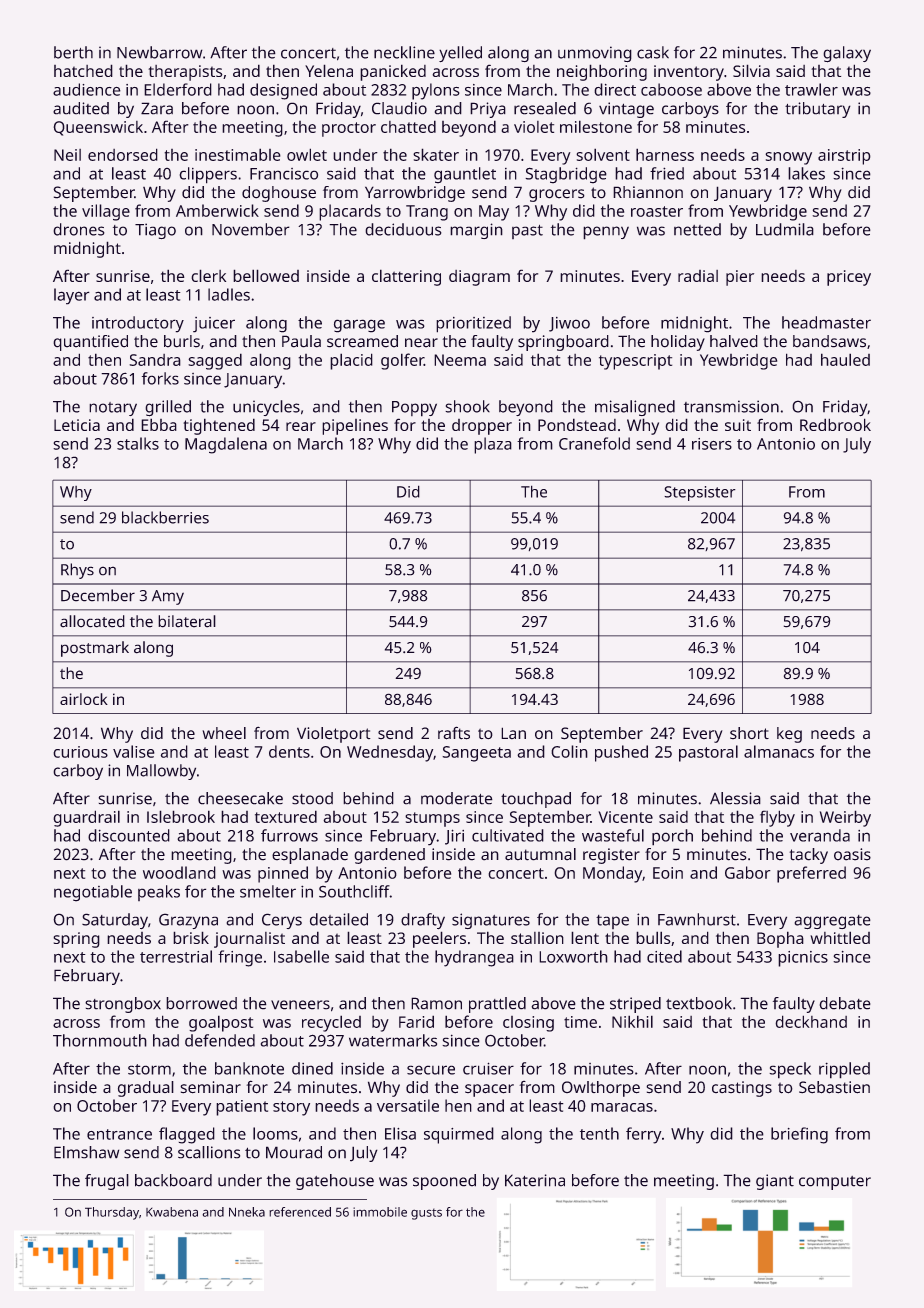 This screenshot has width=924, height=1308. Describe the element at coordinates (749, 733) in the screenshot. I see `short` at that location.
